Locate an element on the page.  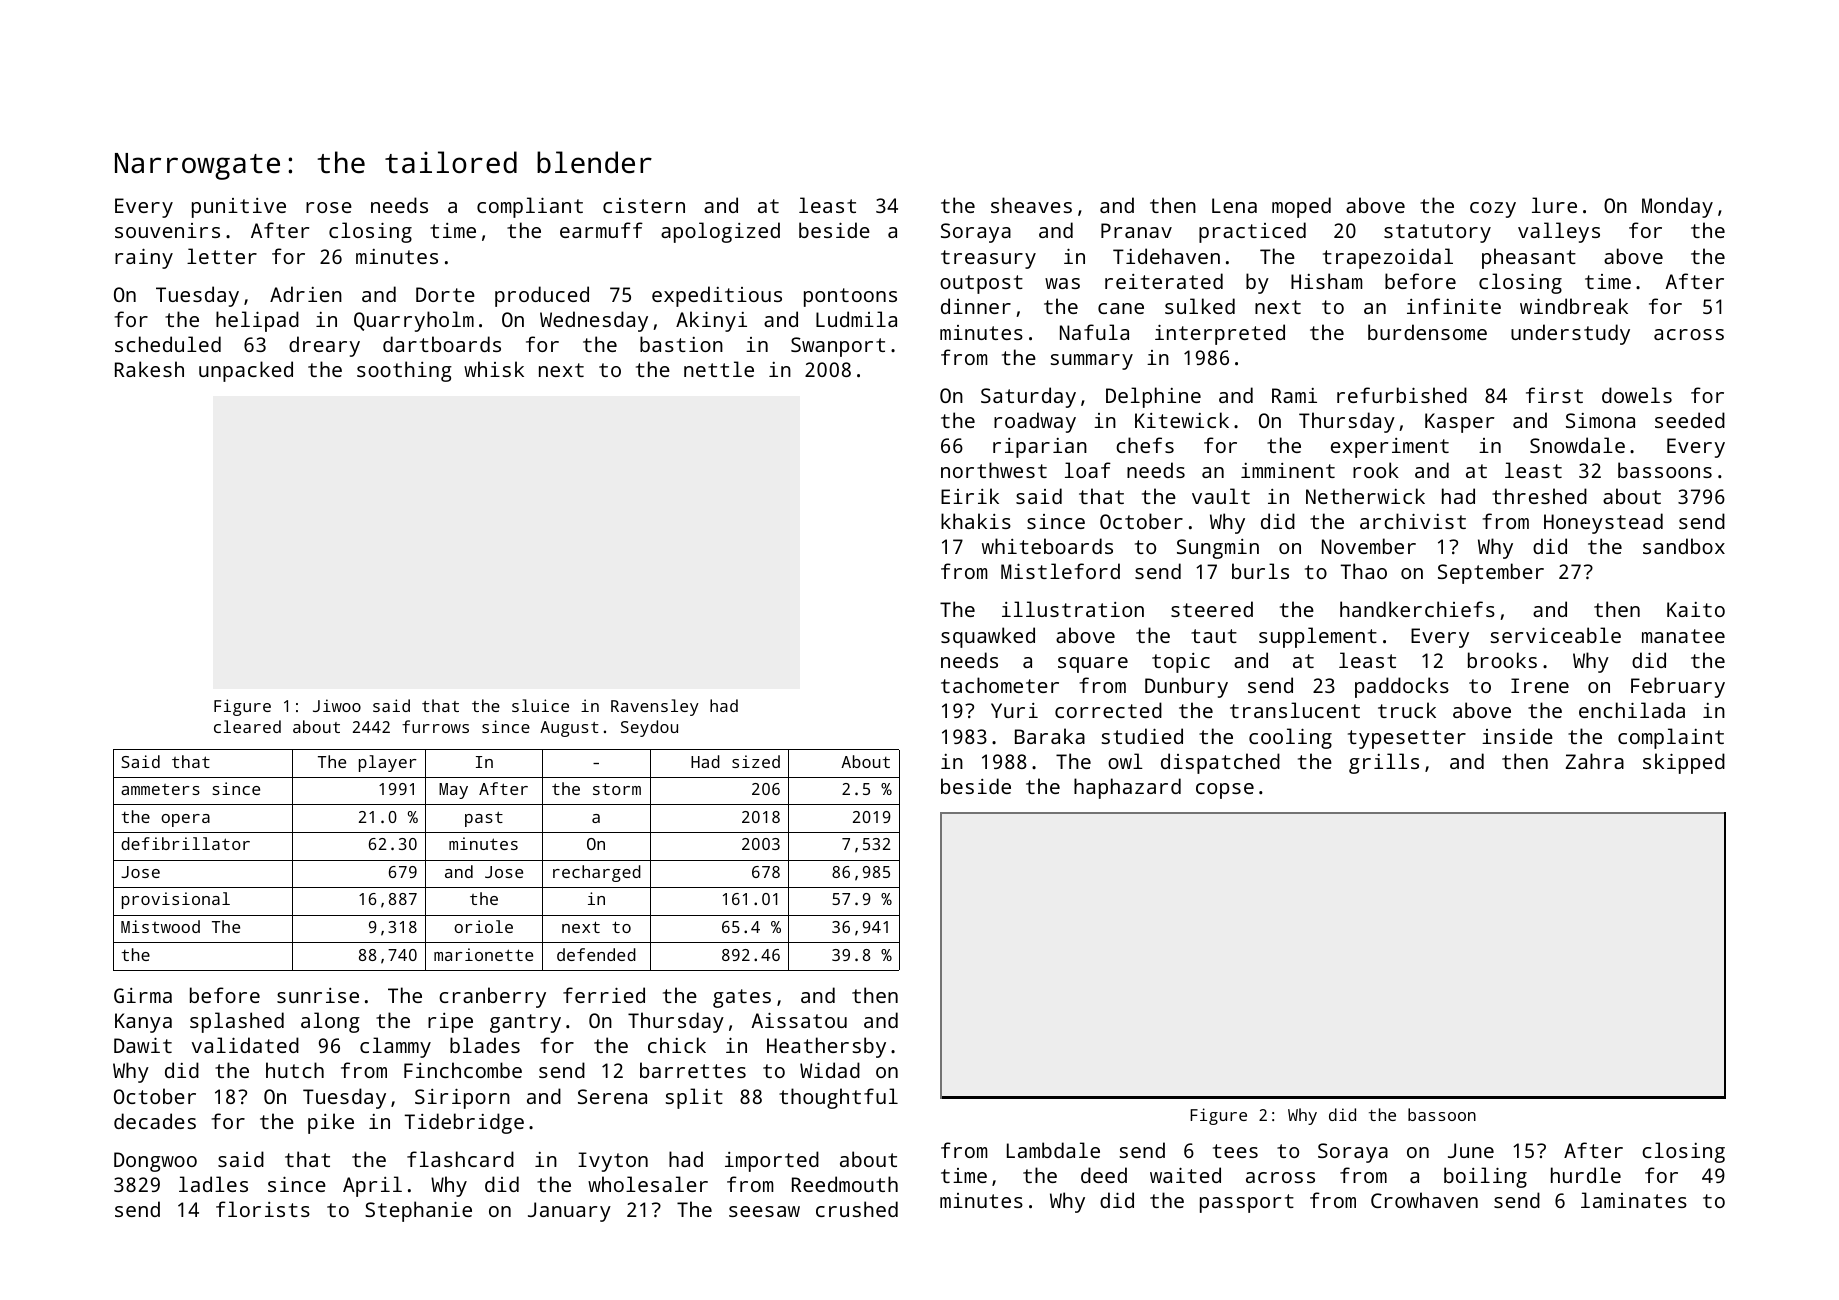
Jiwoo is located at coordinates (337, 705).
